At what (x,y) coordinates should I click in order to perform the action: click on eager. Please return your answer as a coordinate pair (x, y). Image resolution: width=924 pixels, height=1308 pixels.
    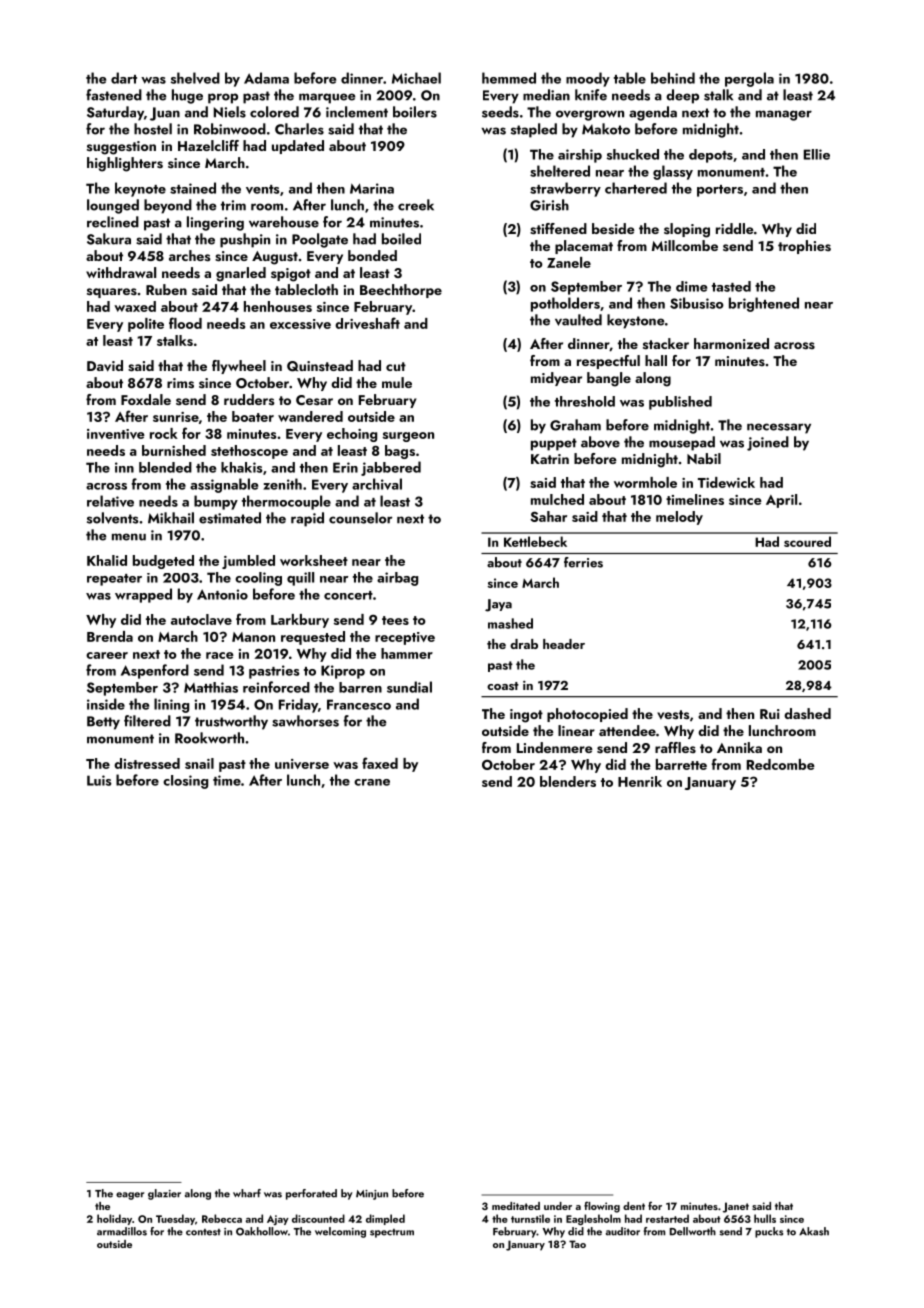
    Looking at the image, I should click on (130, 1196).
